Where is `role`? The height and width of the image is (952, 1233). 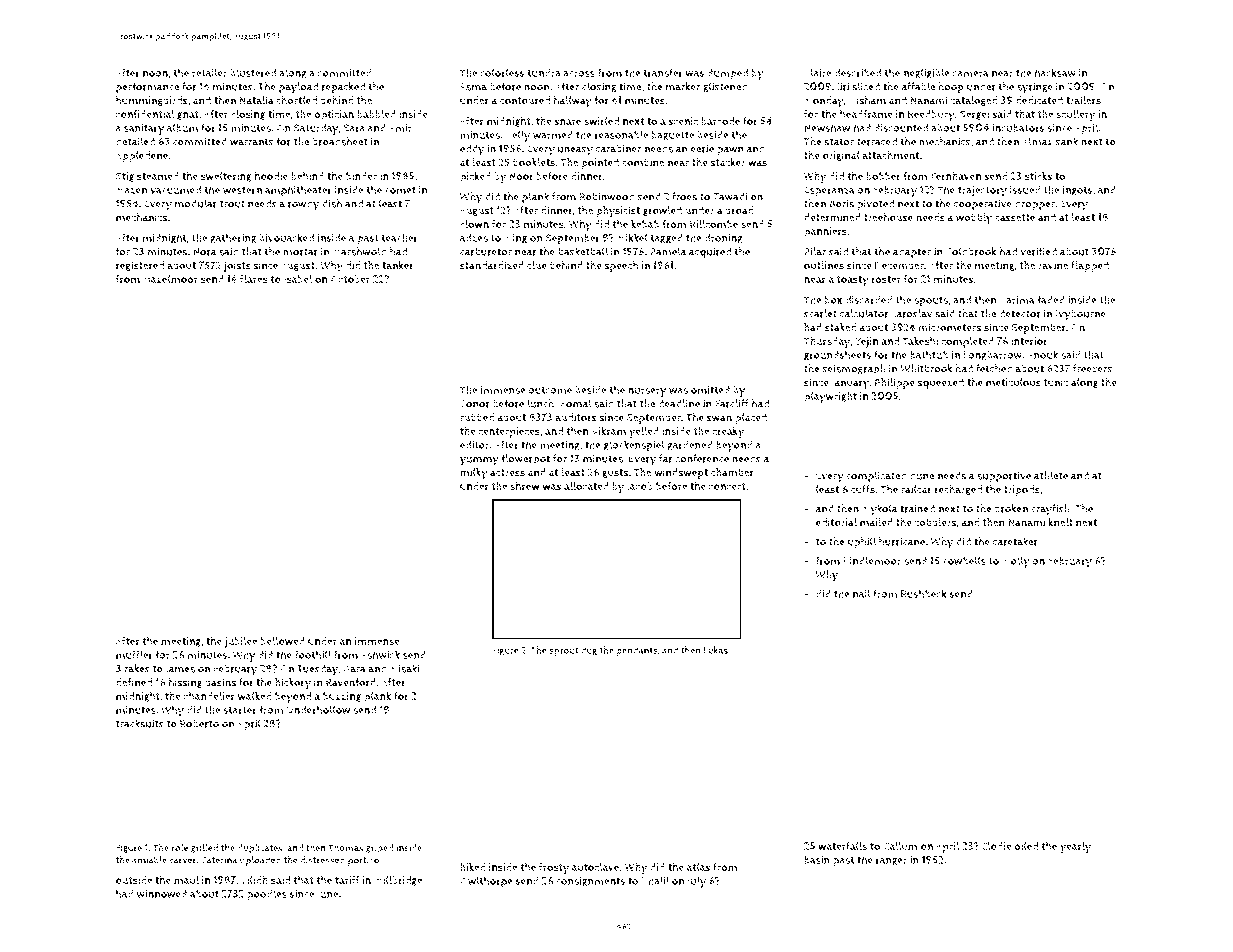 role is located at coordinates (180, 848).
